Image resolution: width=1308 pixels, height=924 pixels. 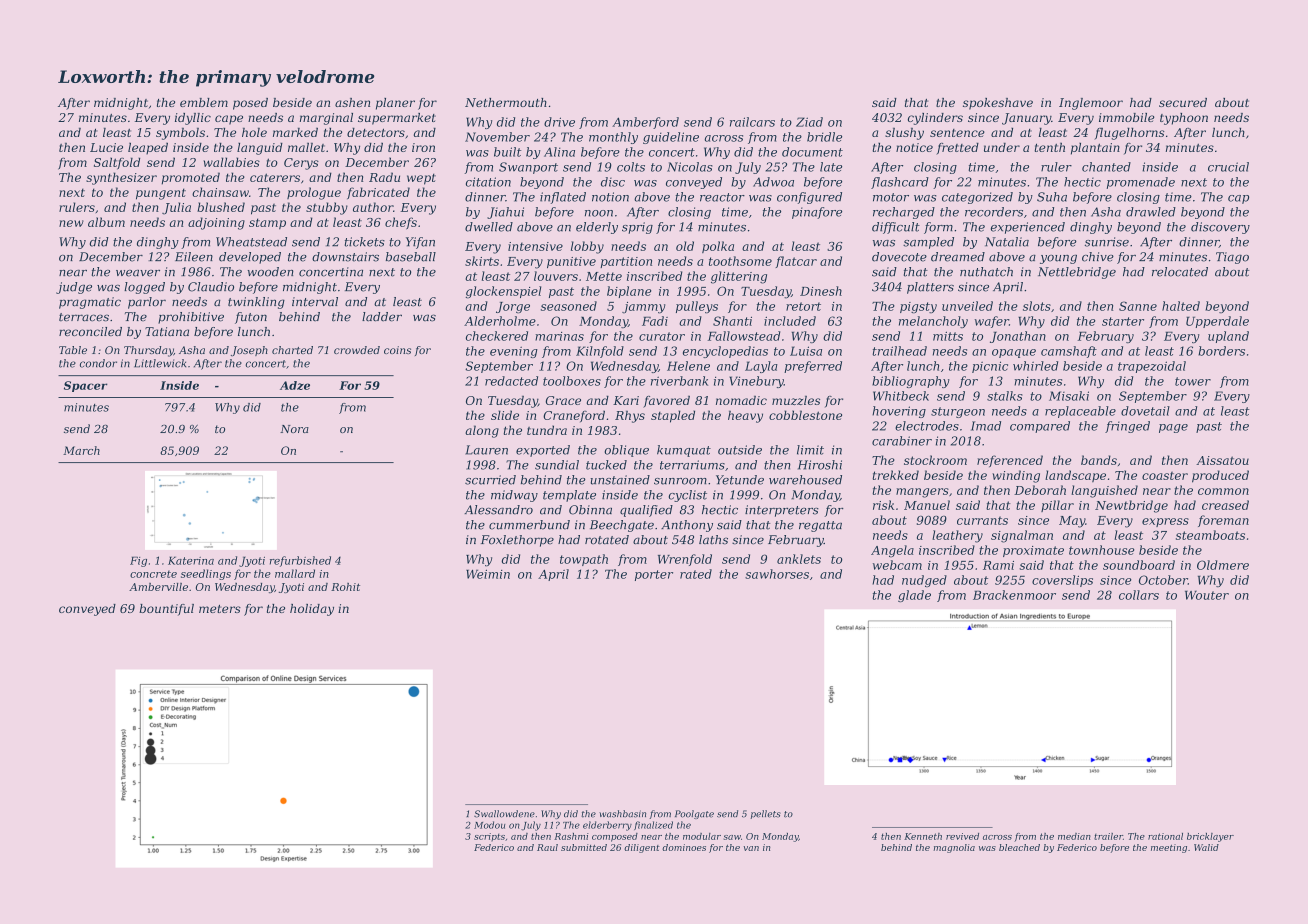 What do you see at coordinates (1207, 595) in the image?
I see `Wouter` at bounding box center [1207, 595].
